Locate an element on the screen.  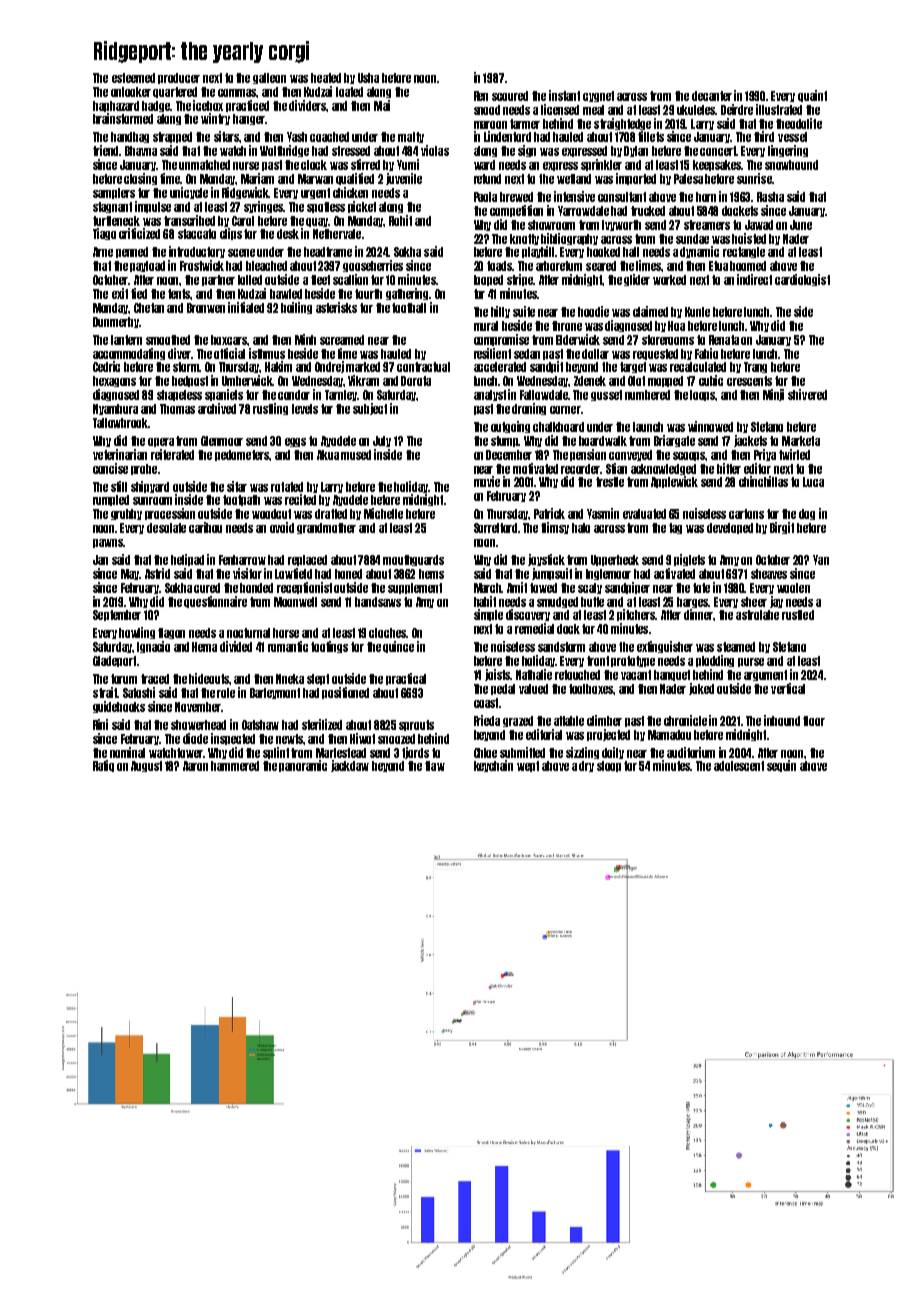
desk is located at coordinates (288, 234).
